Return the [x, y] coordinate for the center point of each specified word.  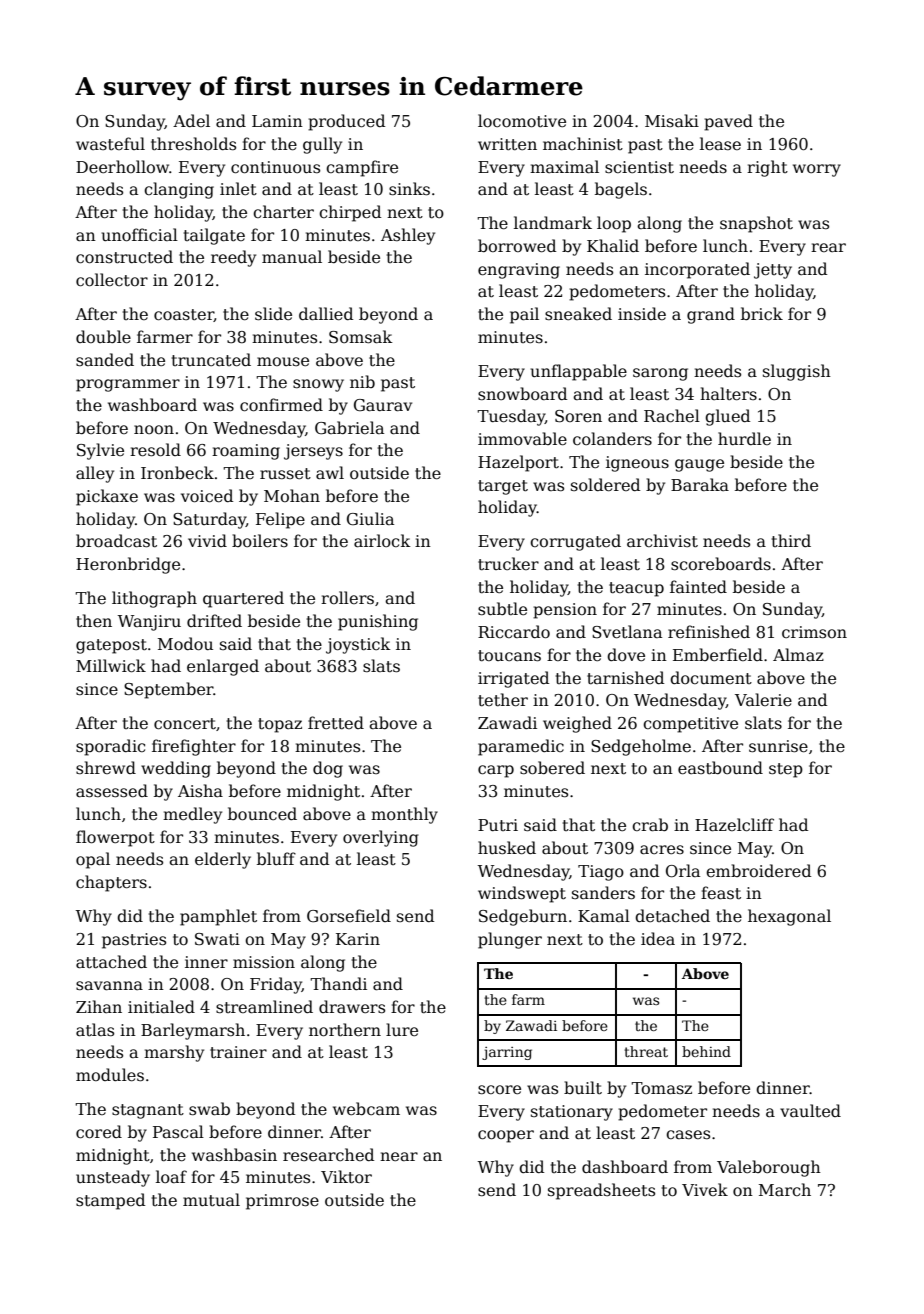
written [507, 144]
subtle [502, 608]
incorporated [697, 270]
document [711, 677]
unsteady [113, 1178]
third [791, 540]
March [785, 1190]
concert [185, 724]
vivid [207, 540]
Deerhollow [123, 167]
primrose [282, 1202]
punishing [378, 622]
